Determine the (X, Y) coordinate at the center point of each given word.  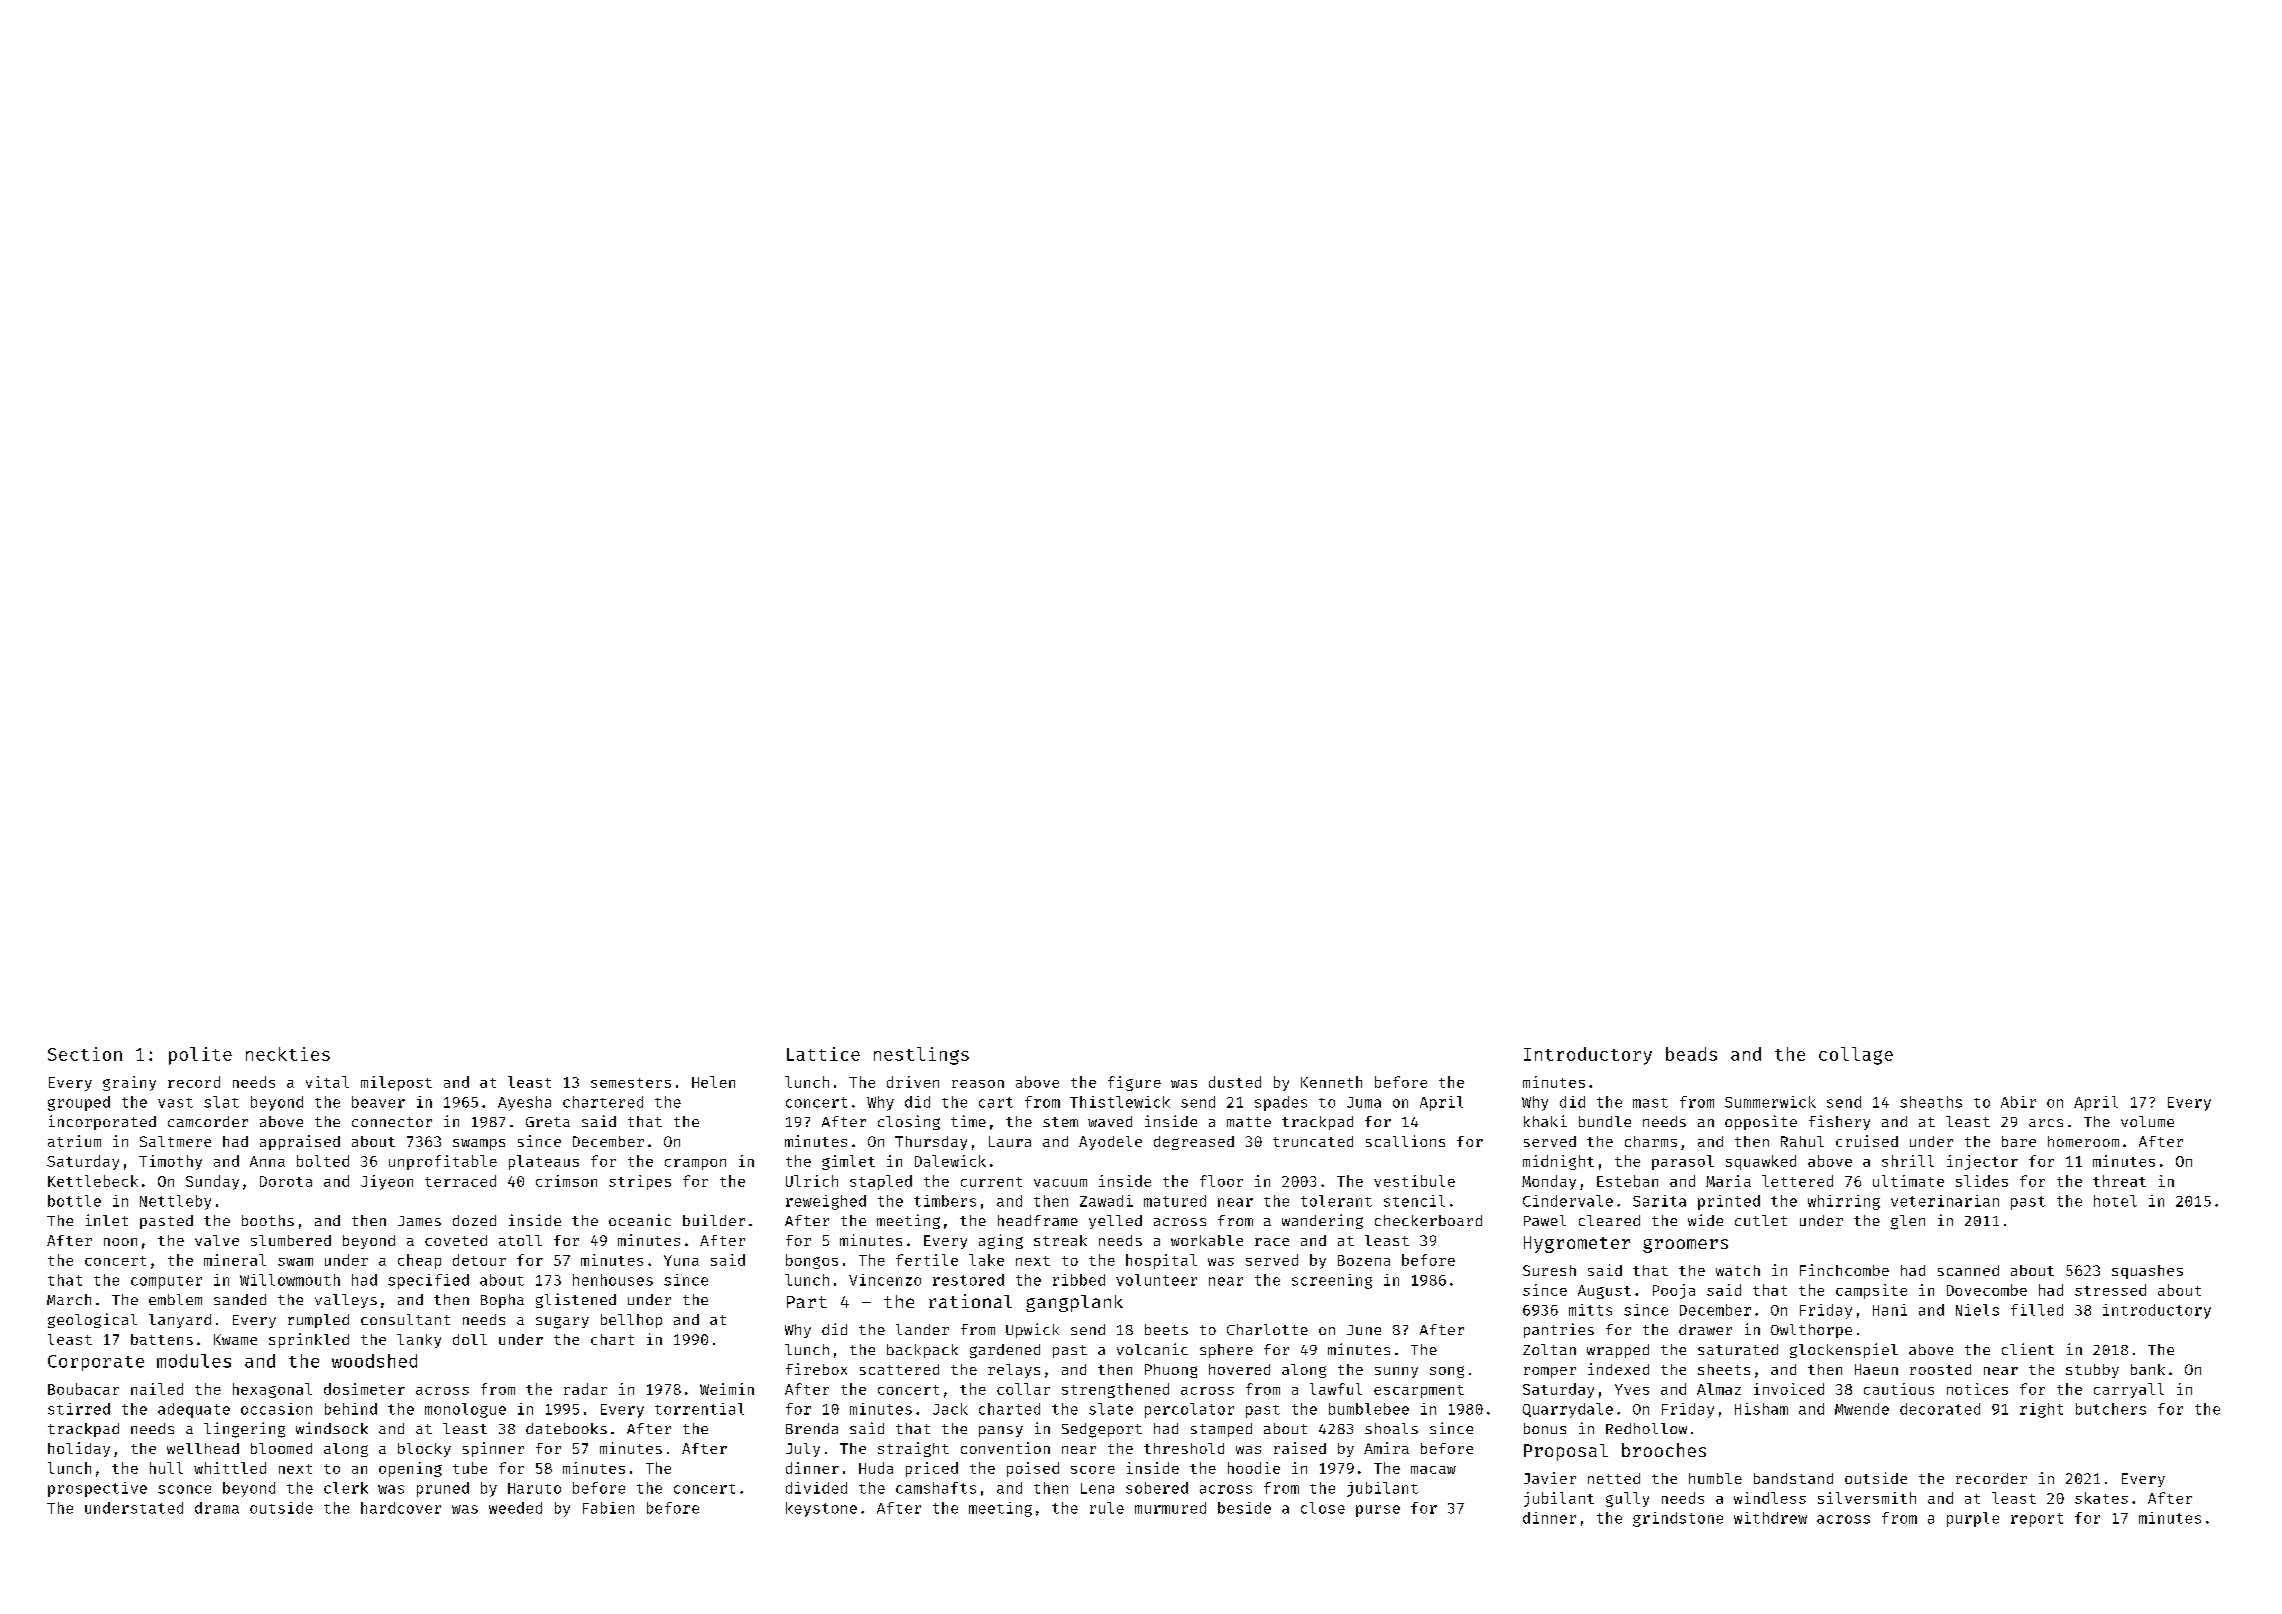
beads (1691, 1054)
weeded (515, 1508)
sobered (1157, 1488)
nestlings (921, 1056)
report (2037, 1520)
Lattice (823, 1054)
